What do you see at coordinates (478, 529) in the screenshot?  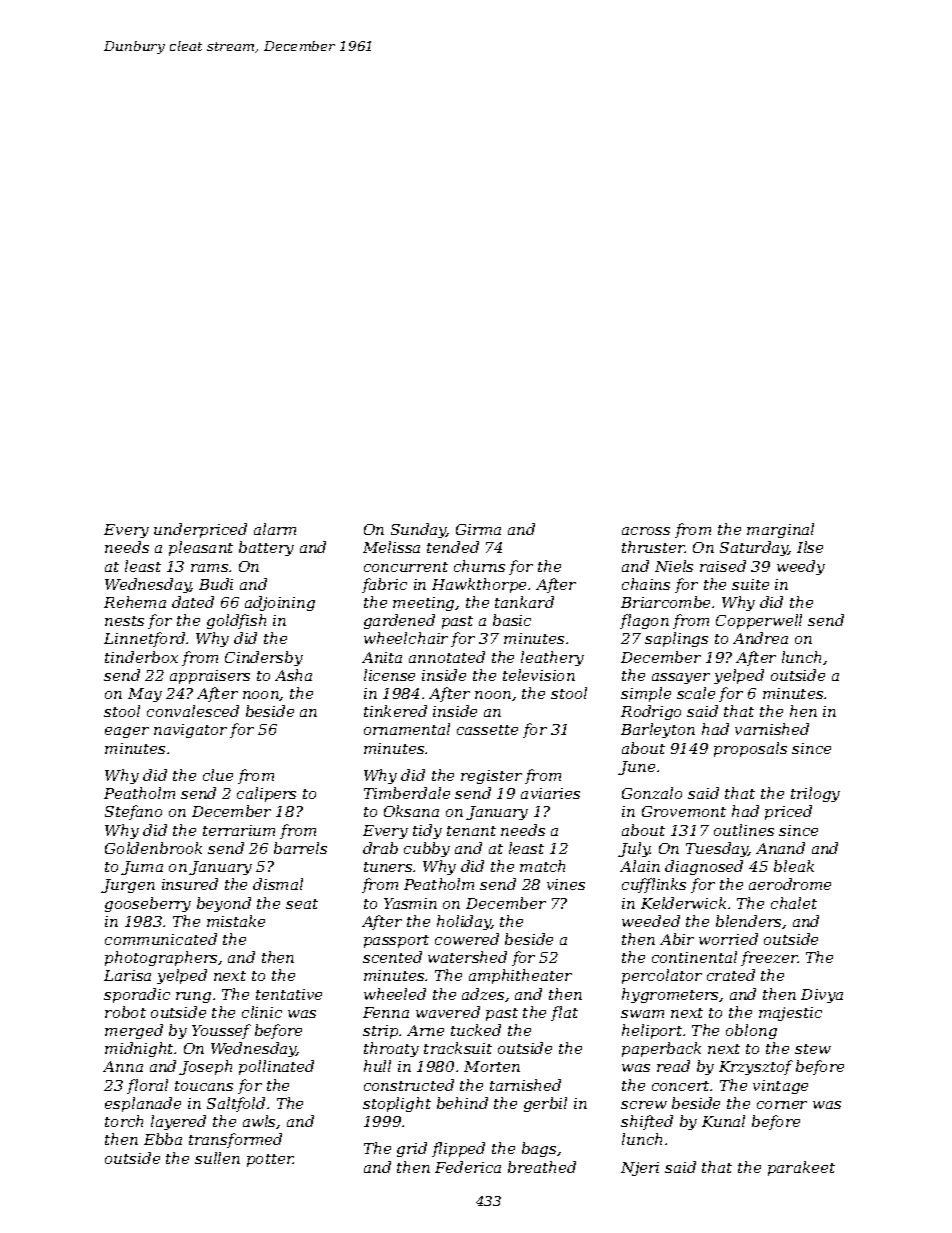 I see `Girma` at bounding box center [478, 529].
